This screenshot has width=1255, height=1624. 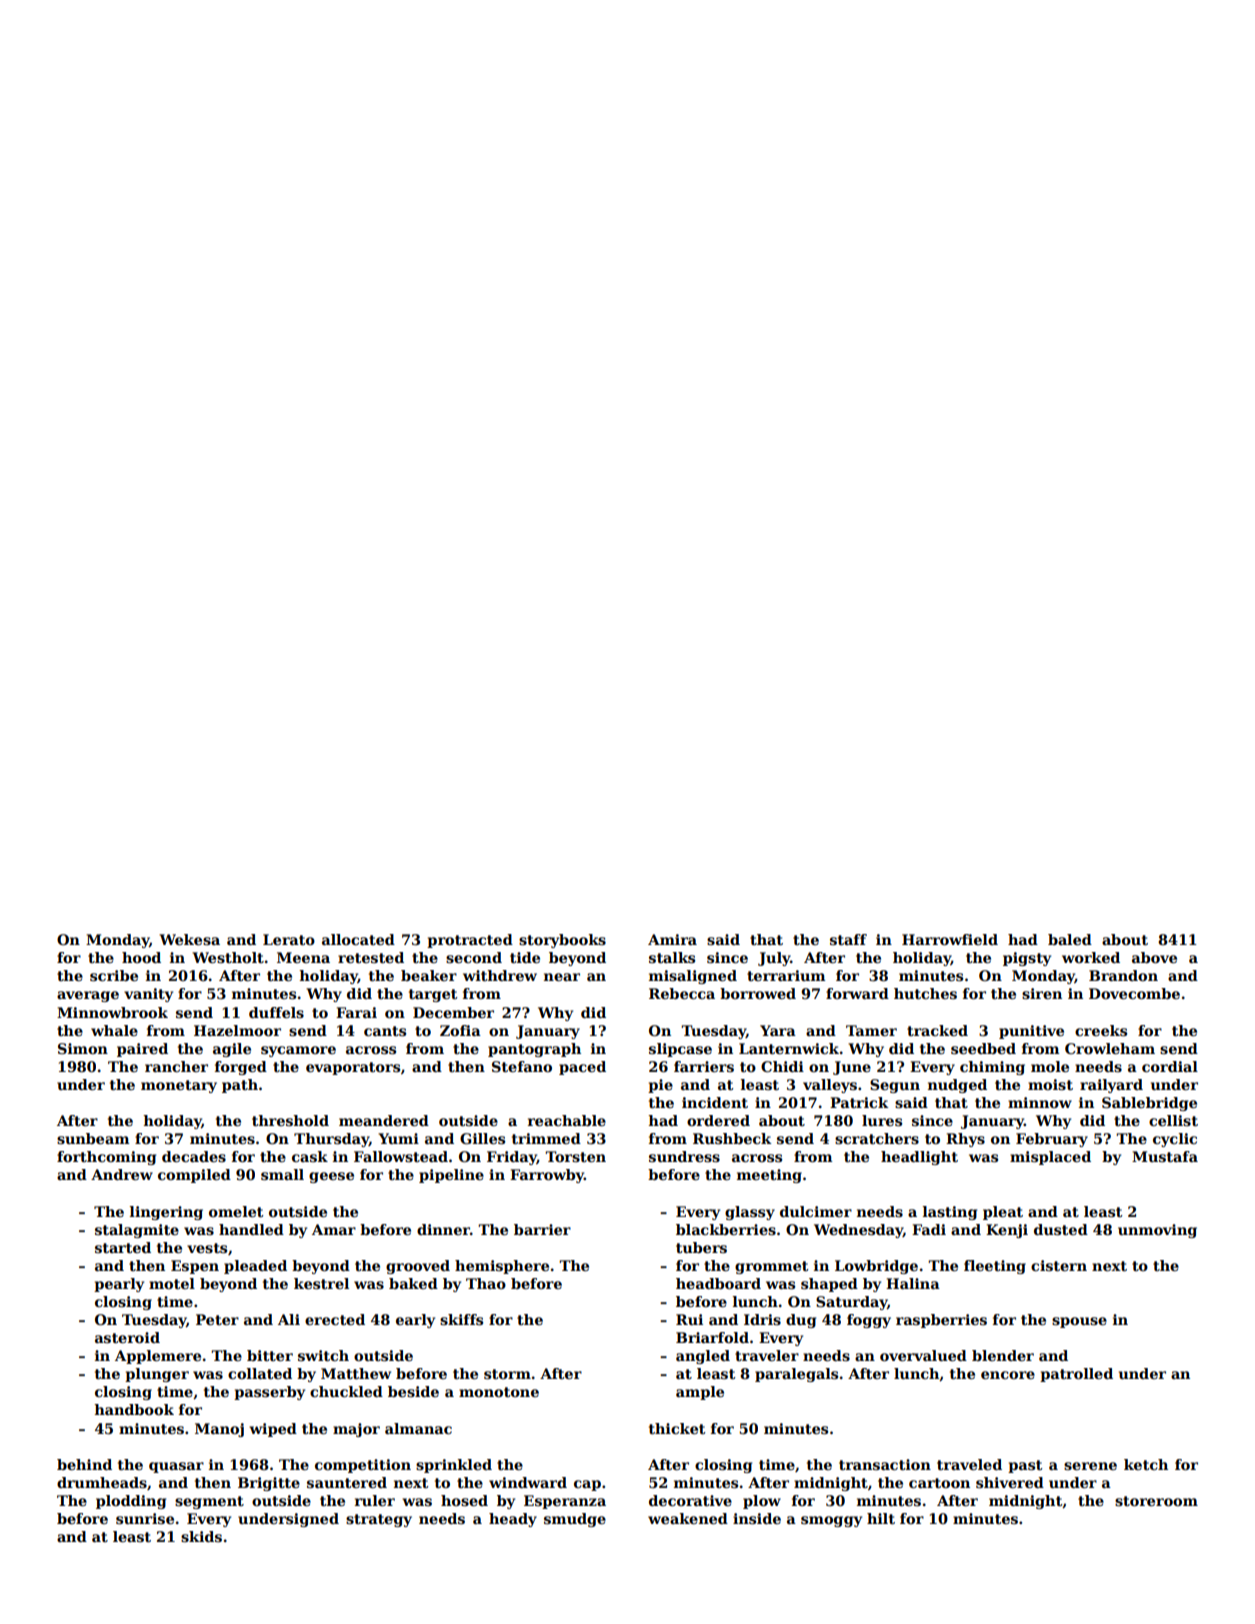 I want to click on staff, so click(x=848, y=939).
